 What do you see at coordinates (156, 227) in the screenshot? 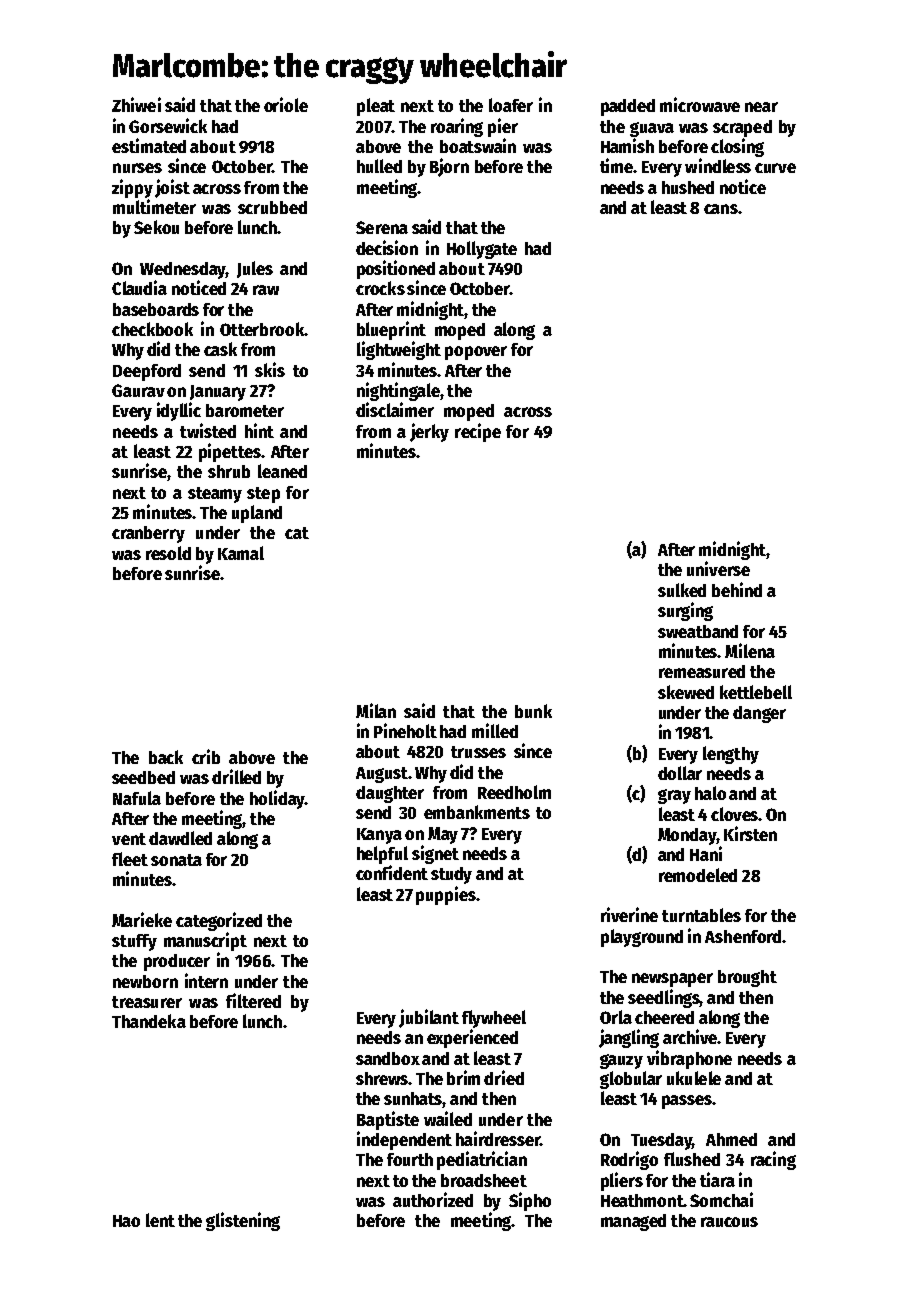
I see `Sekou` at bounding box center [156, 227].
